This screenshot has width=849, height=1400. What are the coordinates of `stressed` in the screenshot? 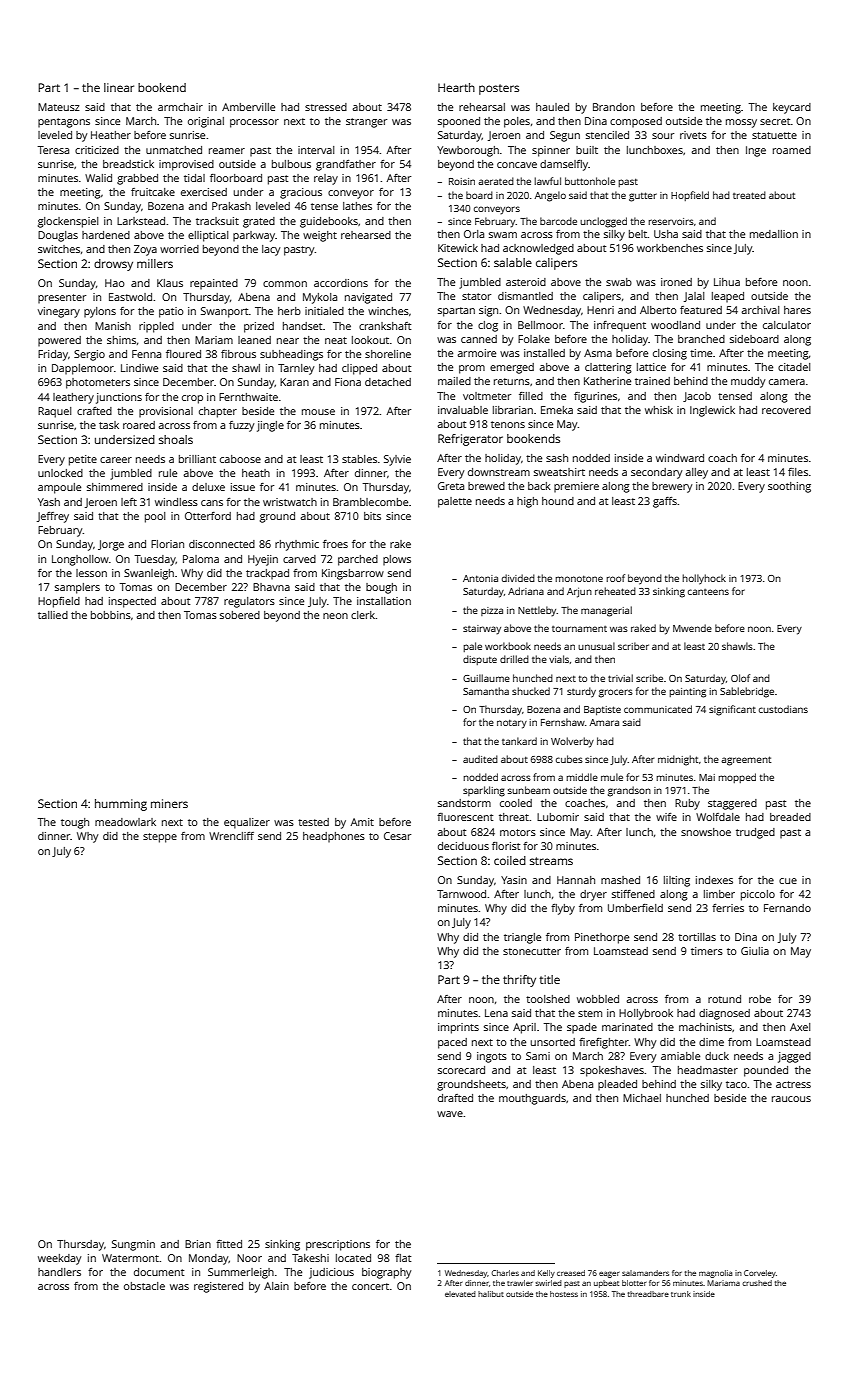 It's located at (326, 107).
